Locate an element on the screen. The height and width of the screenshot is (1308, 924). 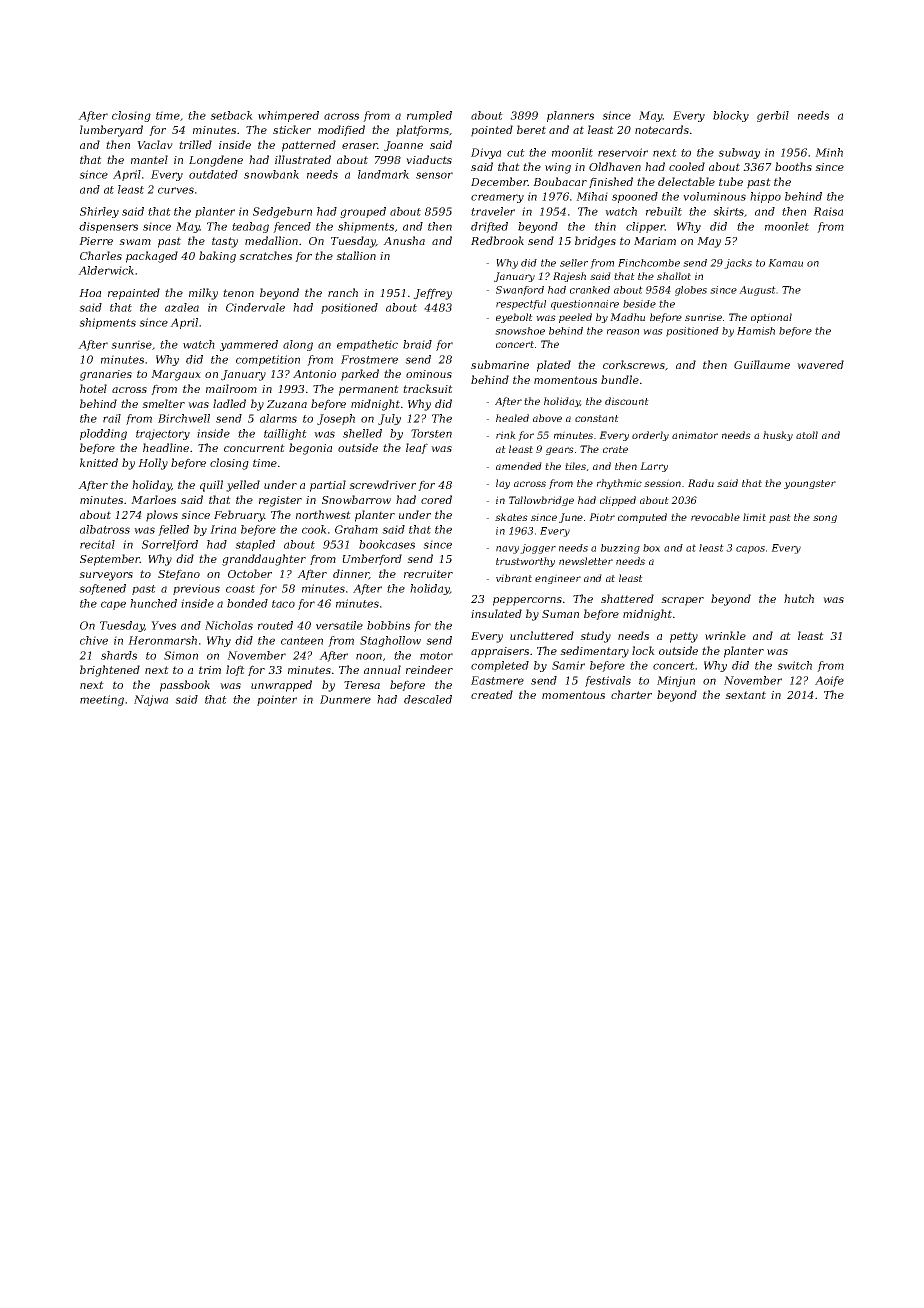
whimpered is located at coordinates (288, 116).
